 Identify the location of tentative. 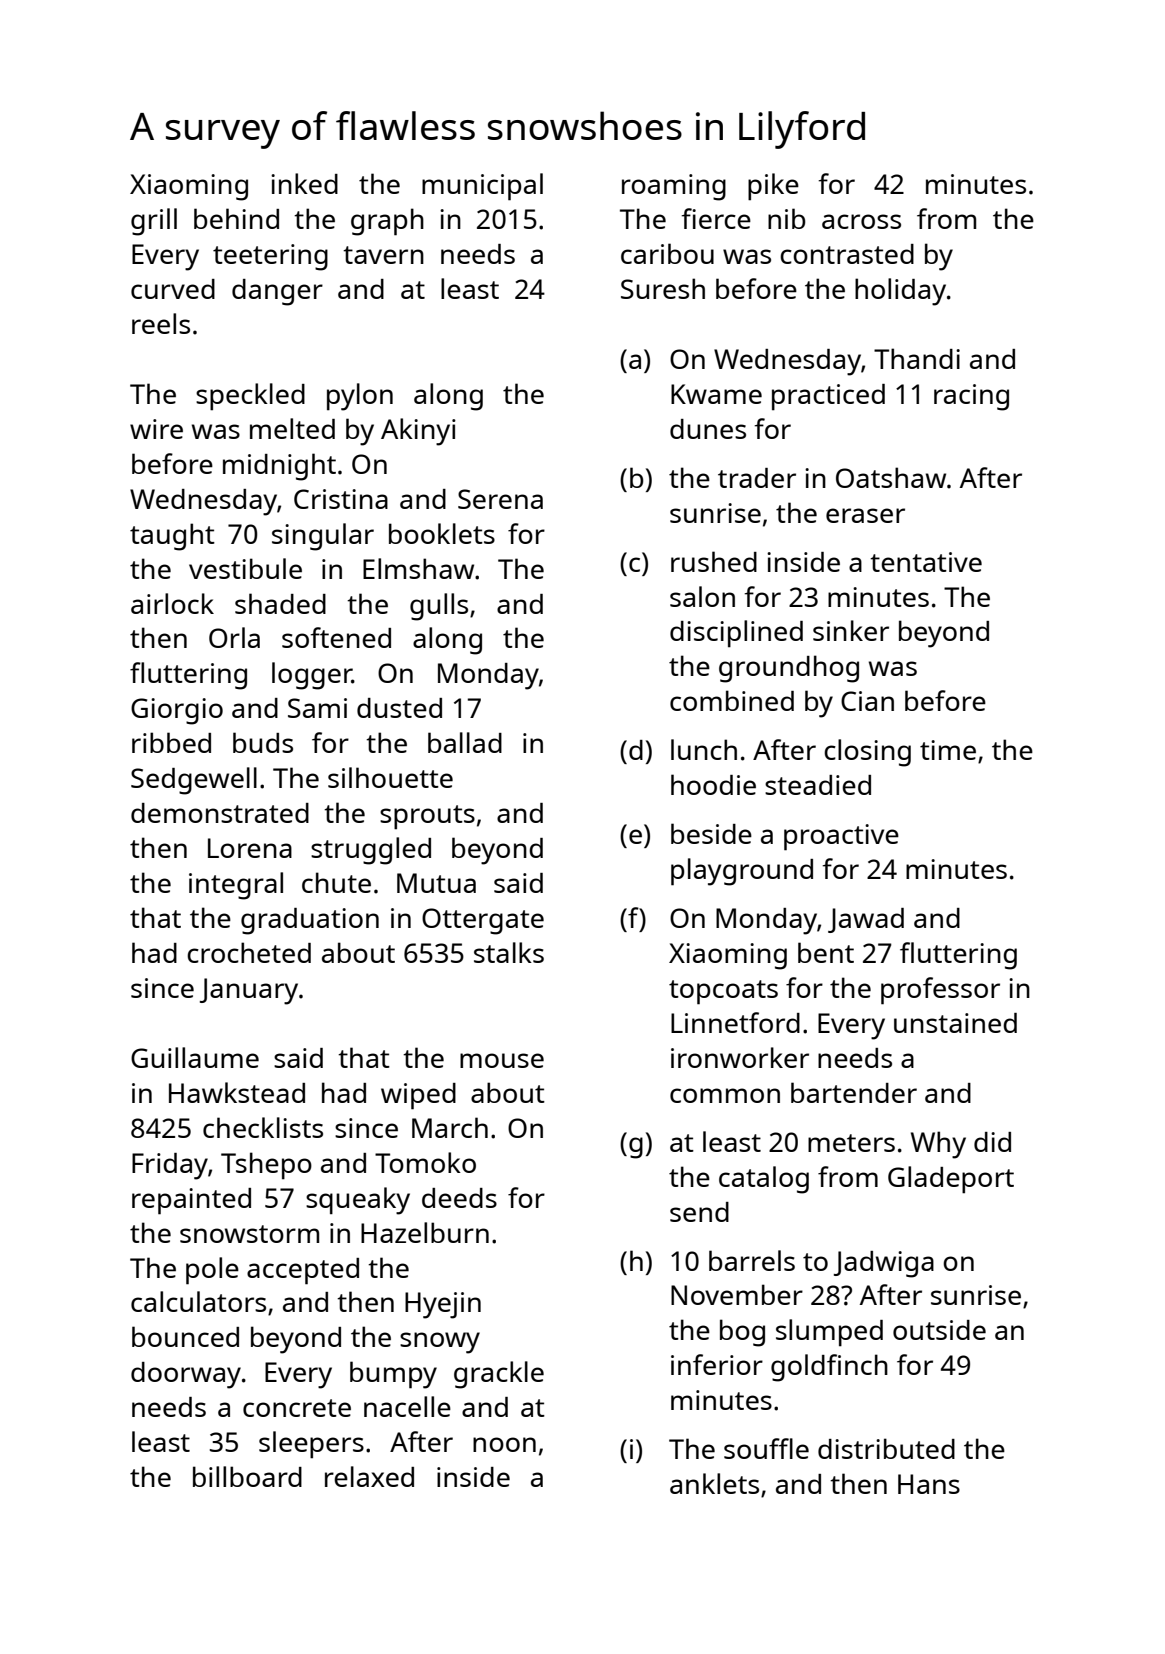
(926, 562).
